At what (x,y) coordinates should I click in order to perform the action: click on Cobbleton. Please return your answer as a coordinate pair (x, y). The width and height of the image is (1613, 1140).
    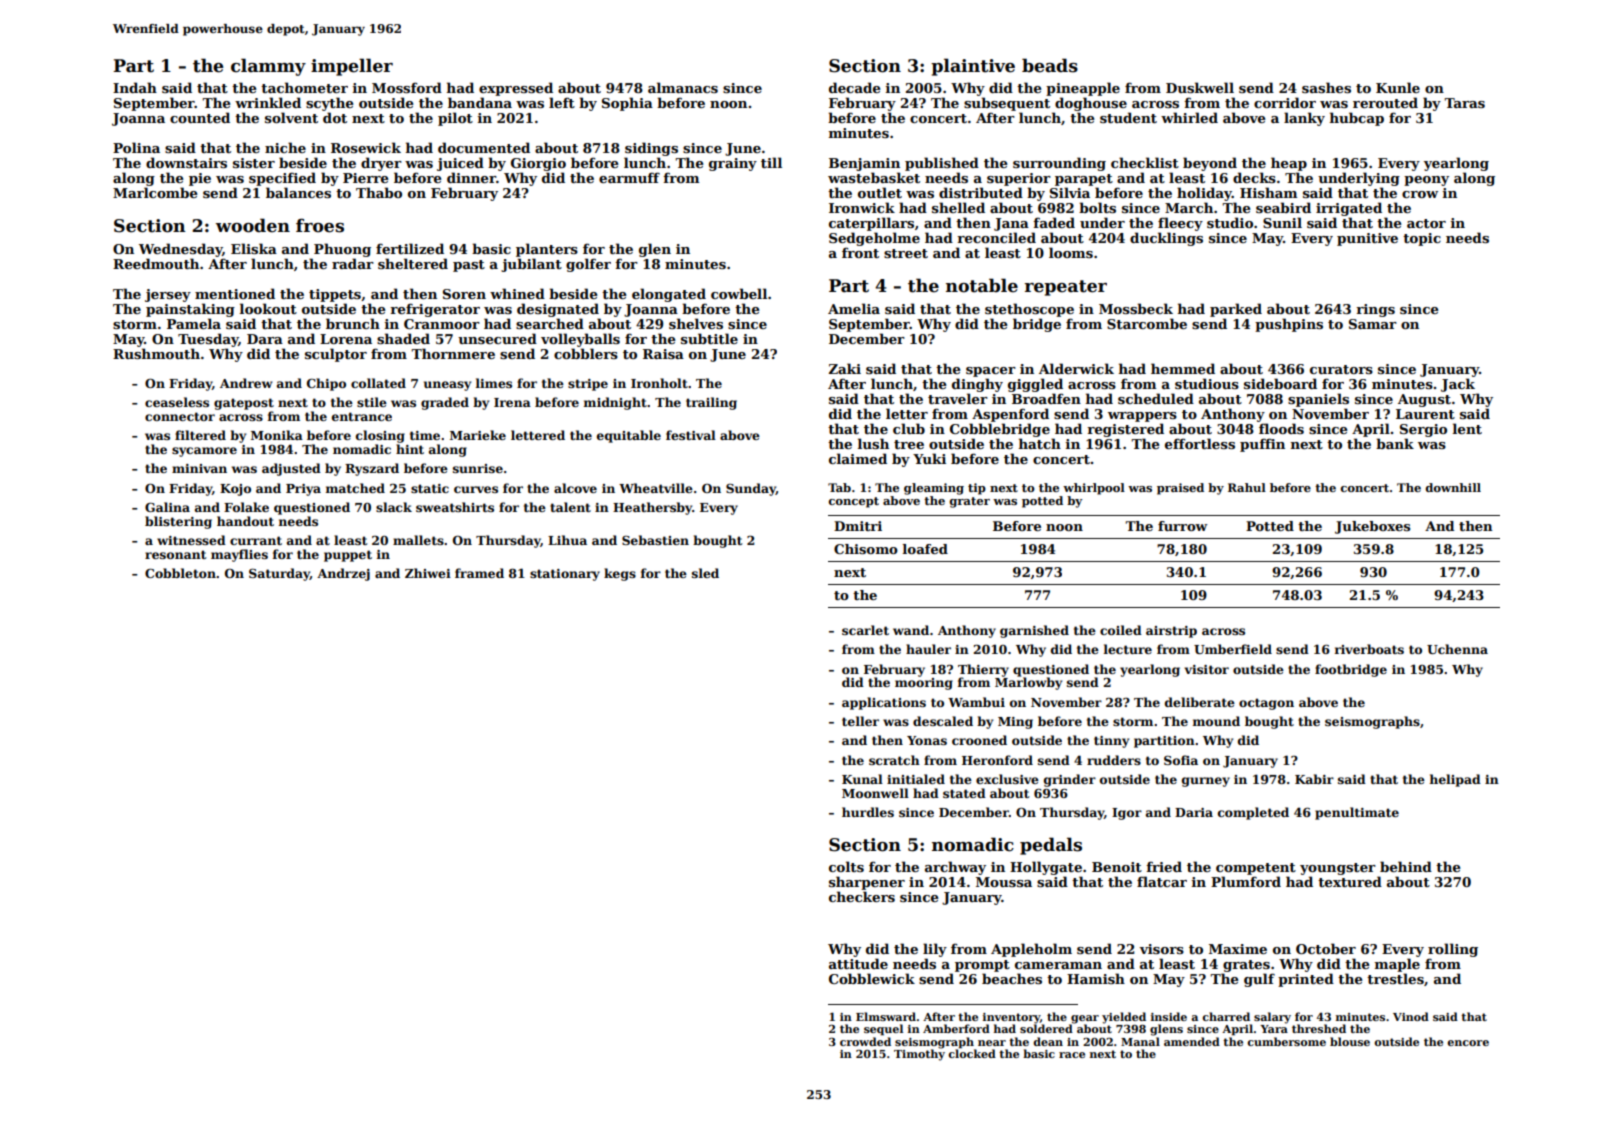
    Looking at the image, I should click on (180, 573).
